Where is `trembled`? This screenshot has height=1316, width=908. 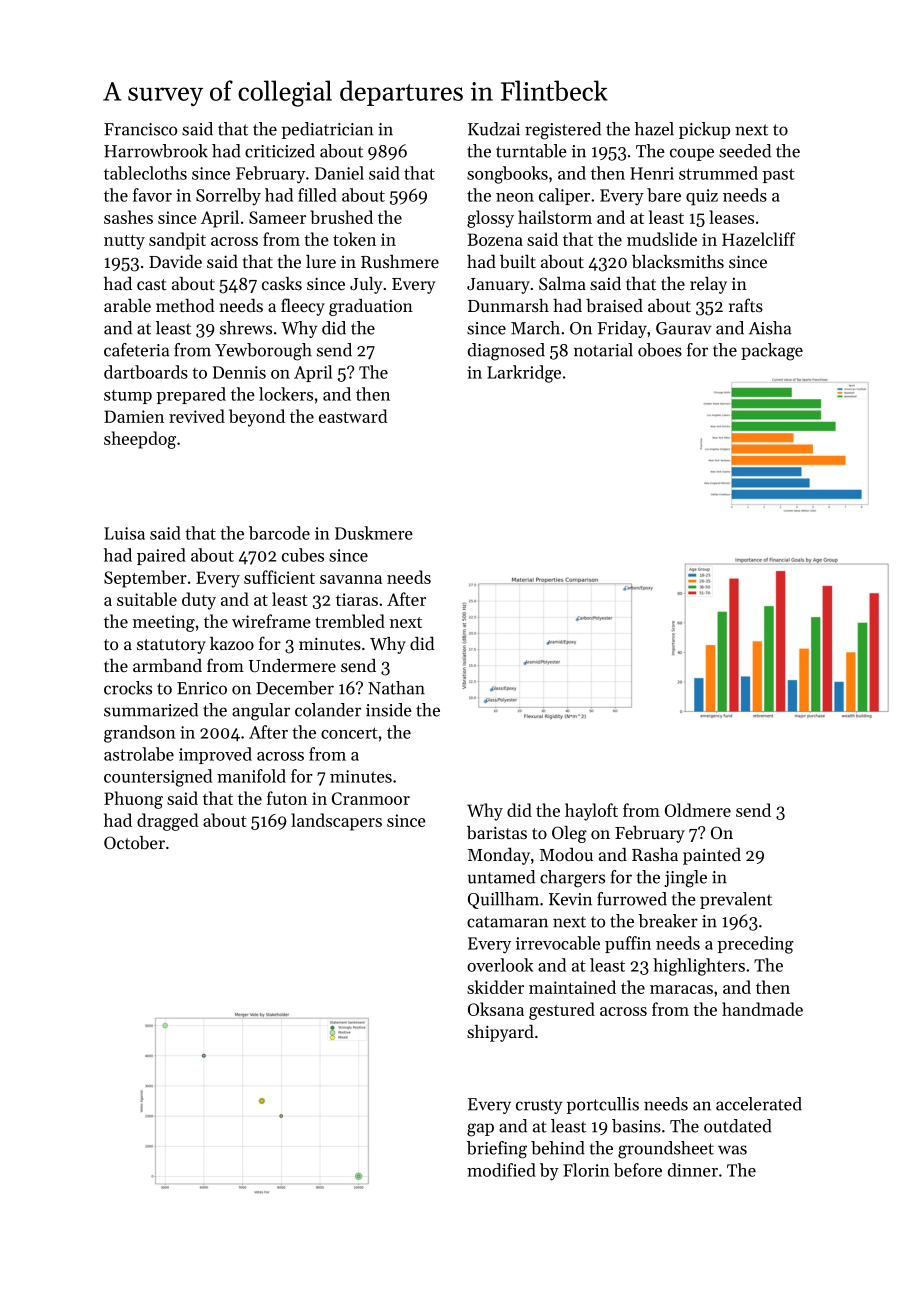 trembled is located at coordinates (350, 621).
